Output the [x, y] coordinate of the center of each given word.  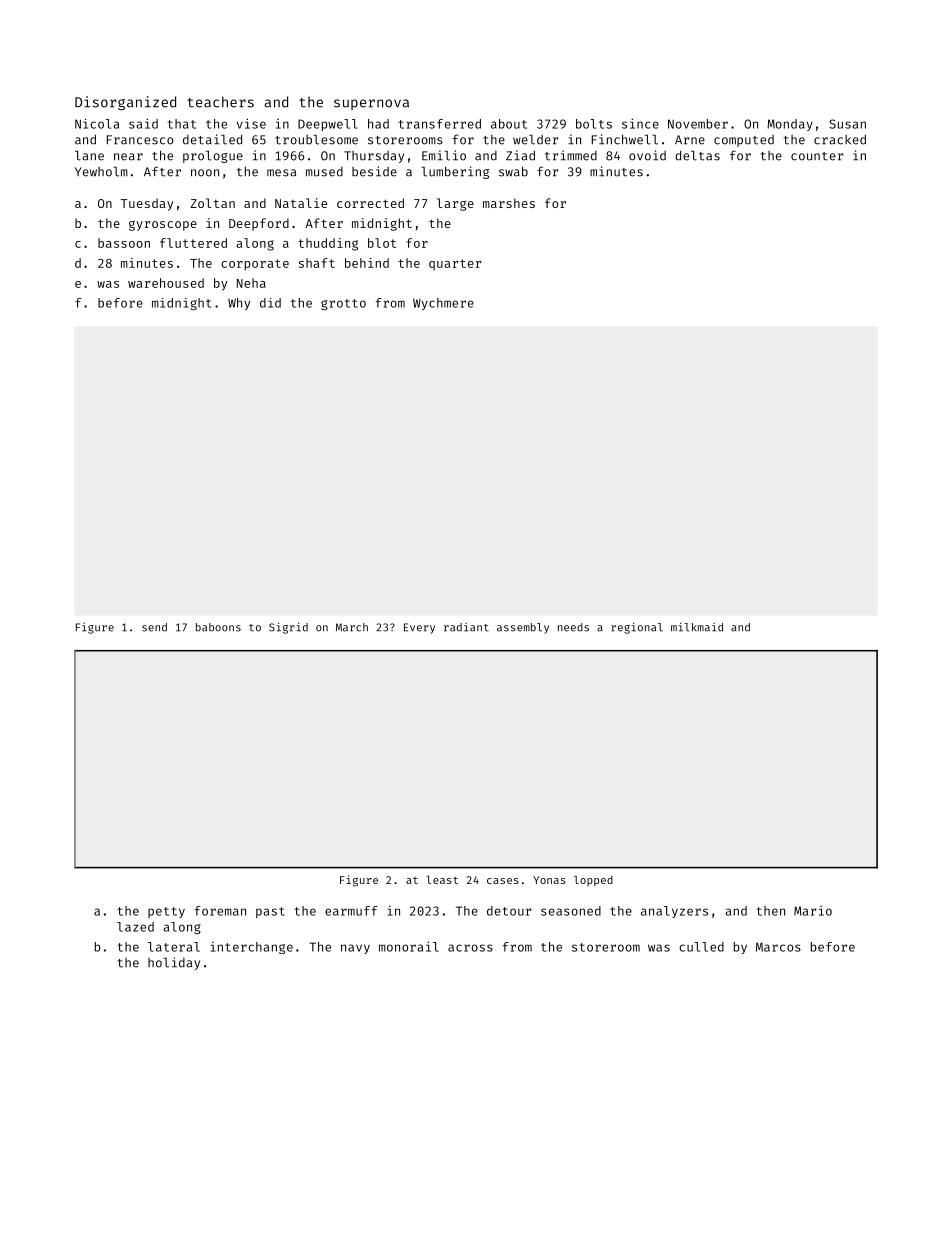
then [770, 911]
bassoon [124, 243]
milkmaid [697, 627]
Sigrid [288, 628]
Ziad [520, 155]
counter [817, 156]
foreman [220, 911]
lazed [135, 927]
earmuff [351, 911]
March [352, 627]
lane [89, 156]
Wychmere [443, 304]
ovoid [647, 155]
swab [513, 171]
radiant [466, 627]
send [154, 627]
